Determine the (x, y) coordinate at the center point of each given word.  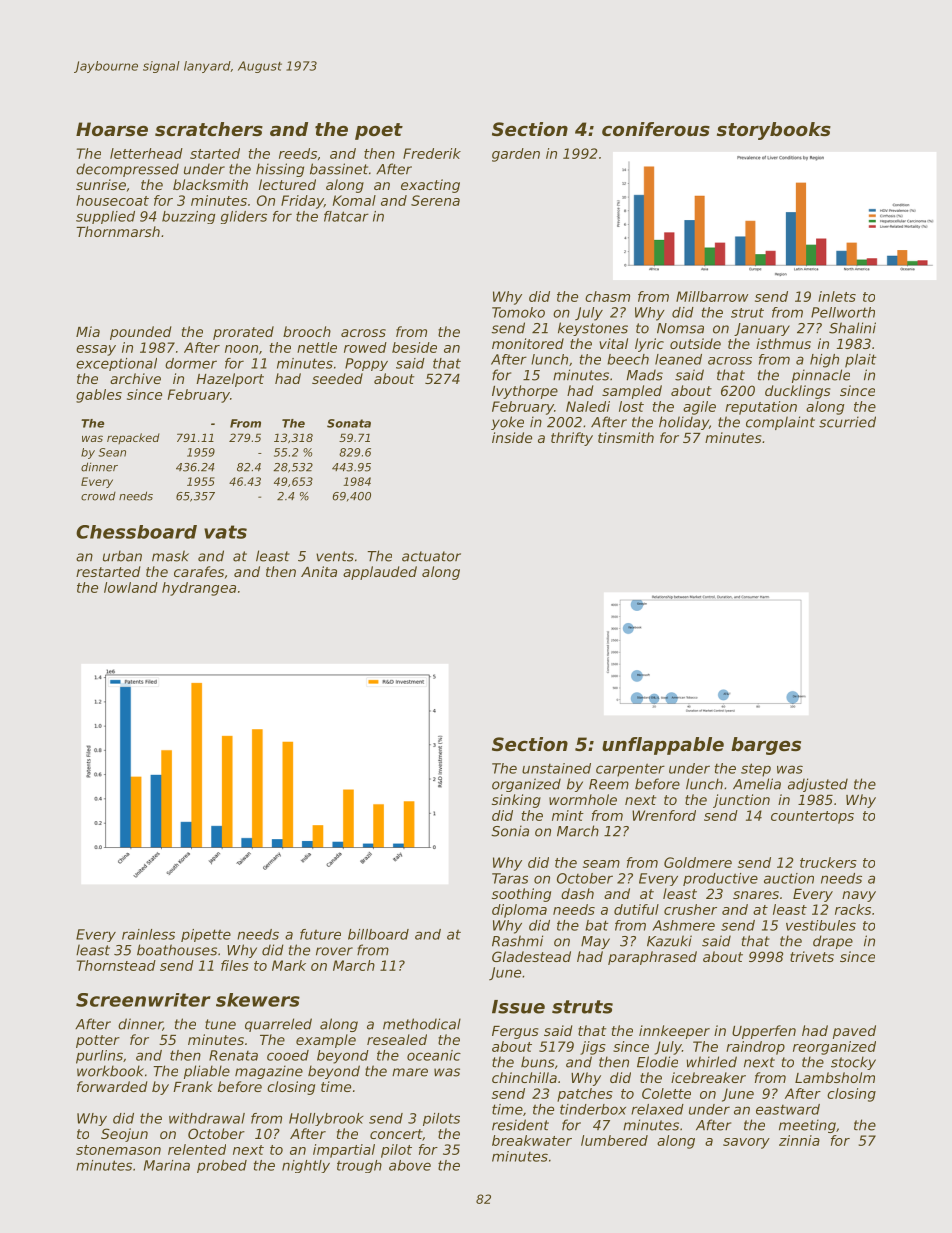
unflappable (663, 746)
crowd (98, 496)
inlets (837, 296)
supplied (105, 217)
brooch (307, 331)
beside (414, 347)
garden (516, 155)
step (756, 770)
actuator (431, 556)
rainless (148, 934)
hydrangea (199, 589)
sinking (516, 801)
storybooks (774, 131)
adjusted (818, 785)
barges (766, 746)
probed (222, 1166)
